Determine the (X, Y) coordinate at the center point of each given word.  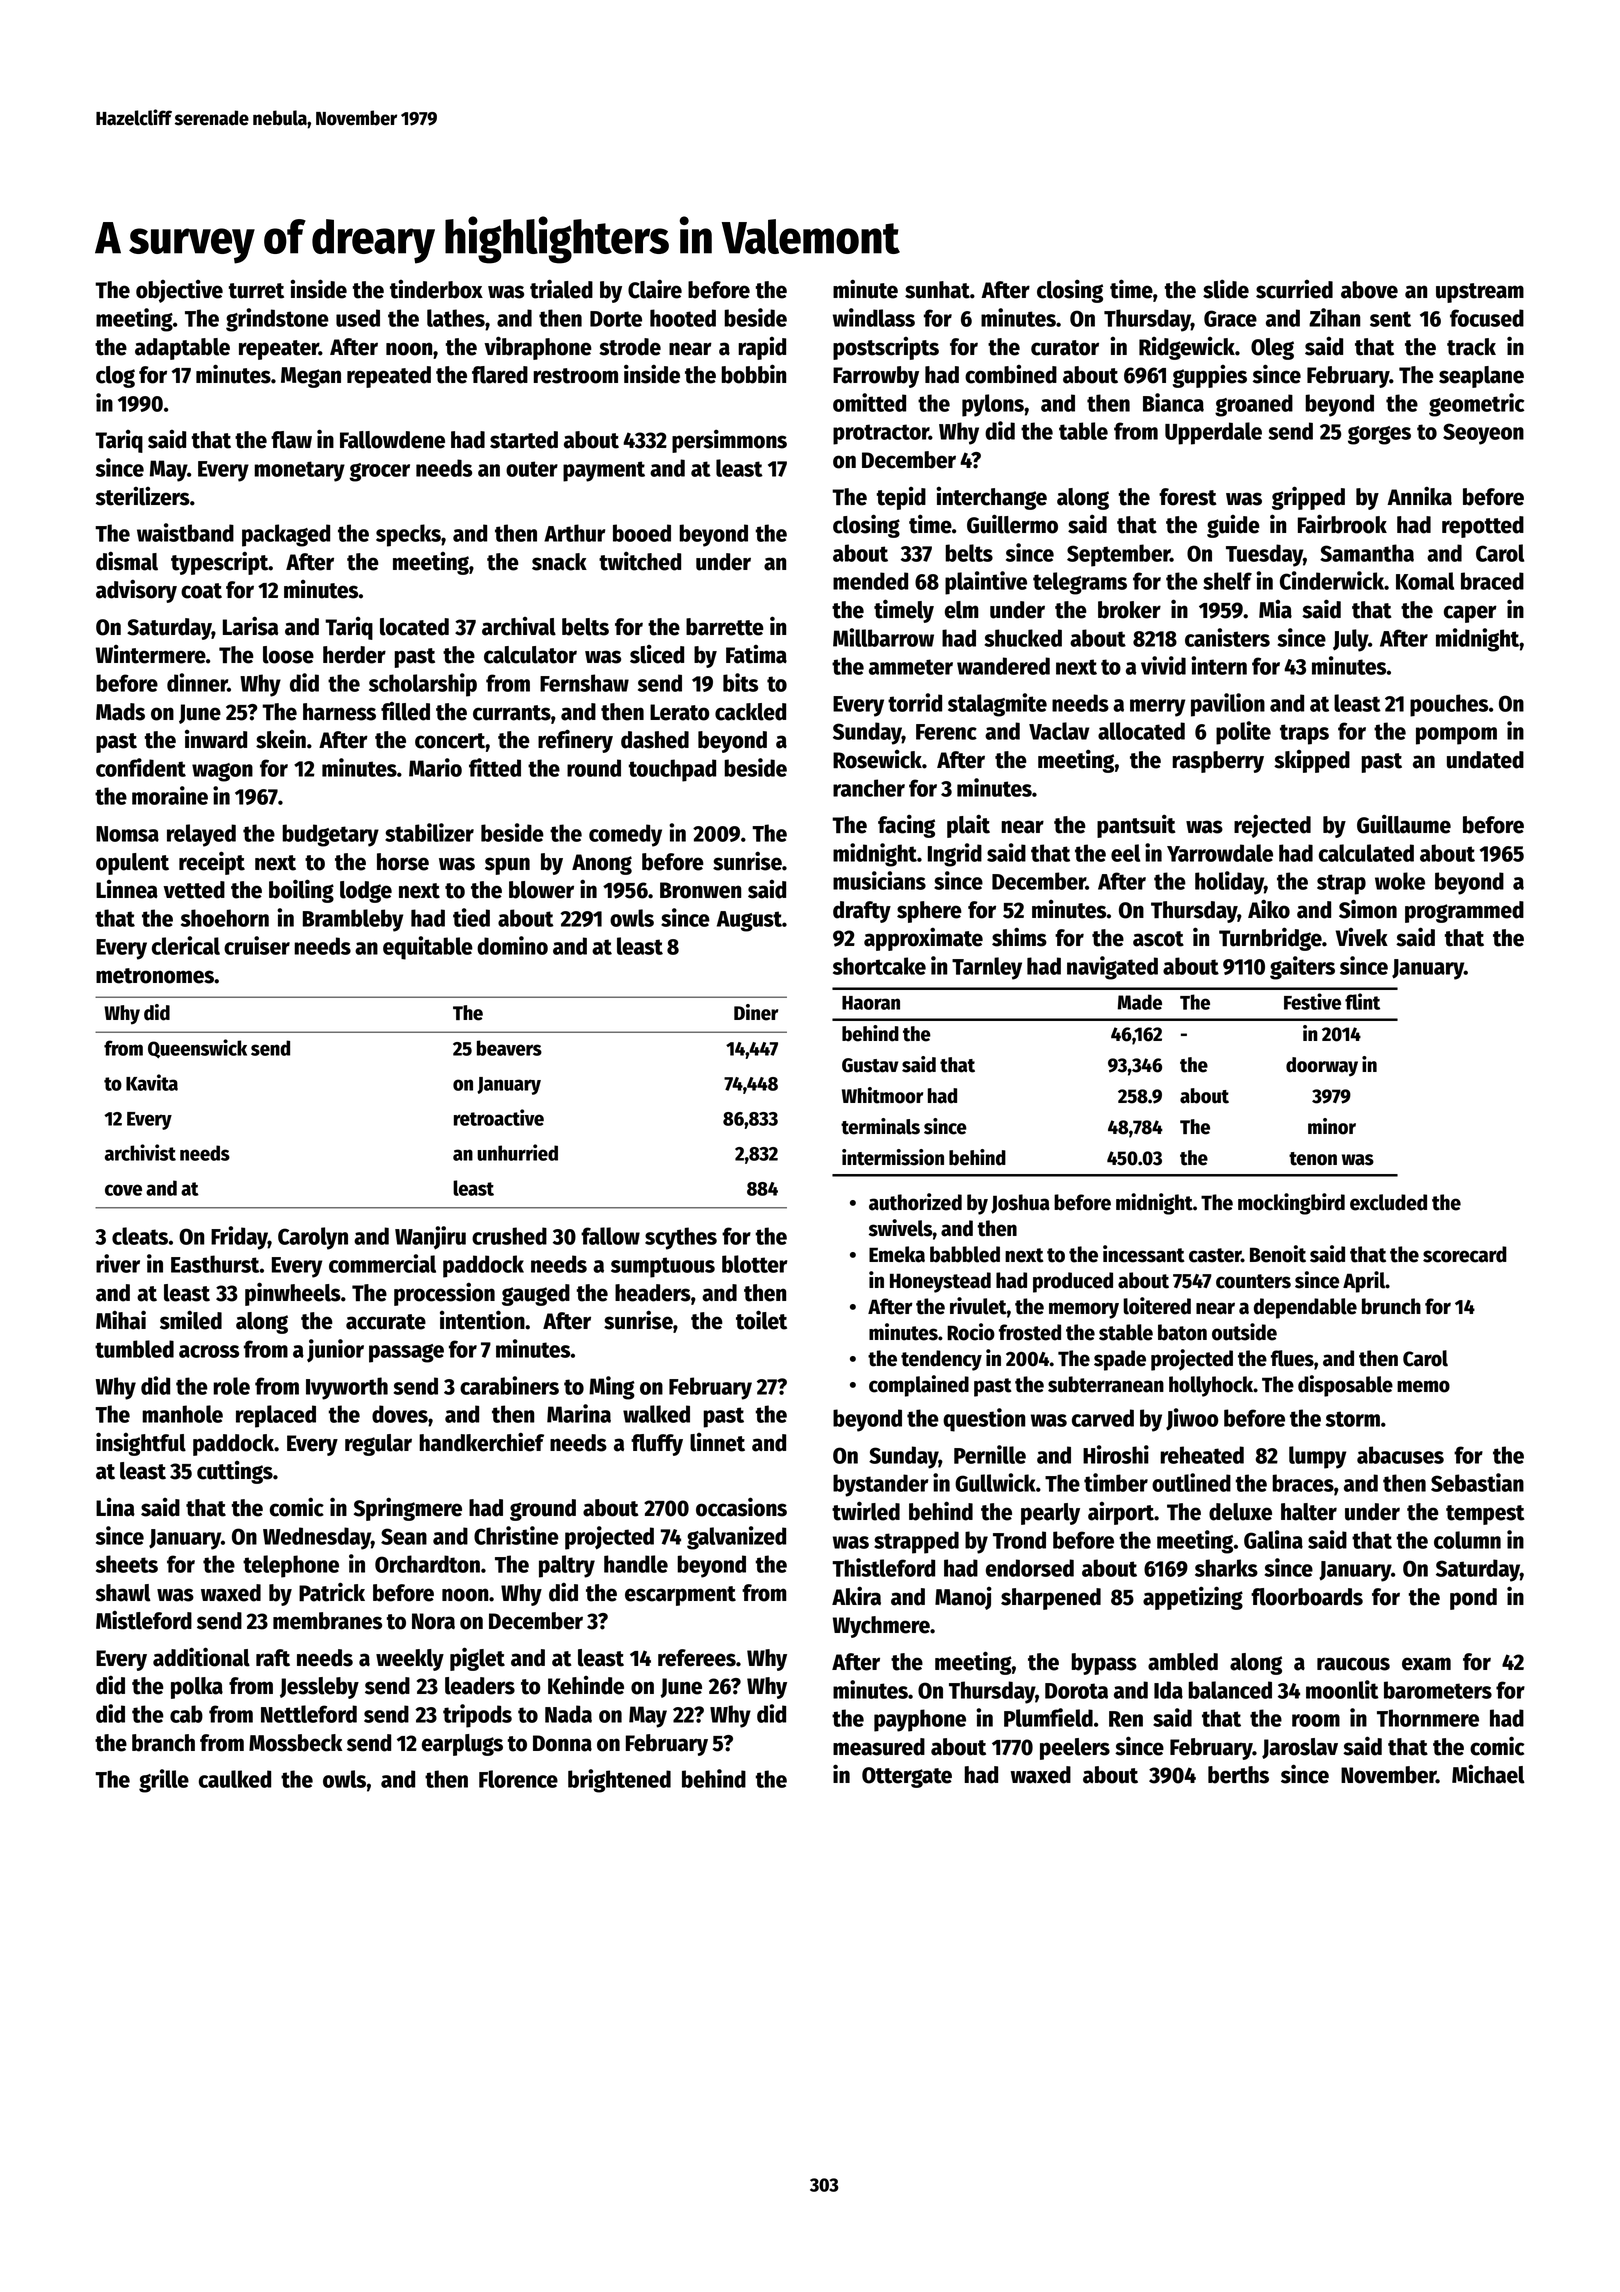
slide (1226, 289)
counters (1253, 1281)
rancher (869, 788)
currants (512, 713)
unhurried (517, 1152)
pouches (1449, 705)
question (984, 1420)
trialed (561, 289)
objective (179, 291)
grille (164, 1781)
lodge (366, 892)
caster (1215, 1255)
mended (870, 581)
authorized (915, 1202)
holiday (1229, 883)
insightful (141, 1444)
